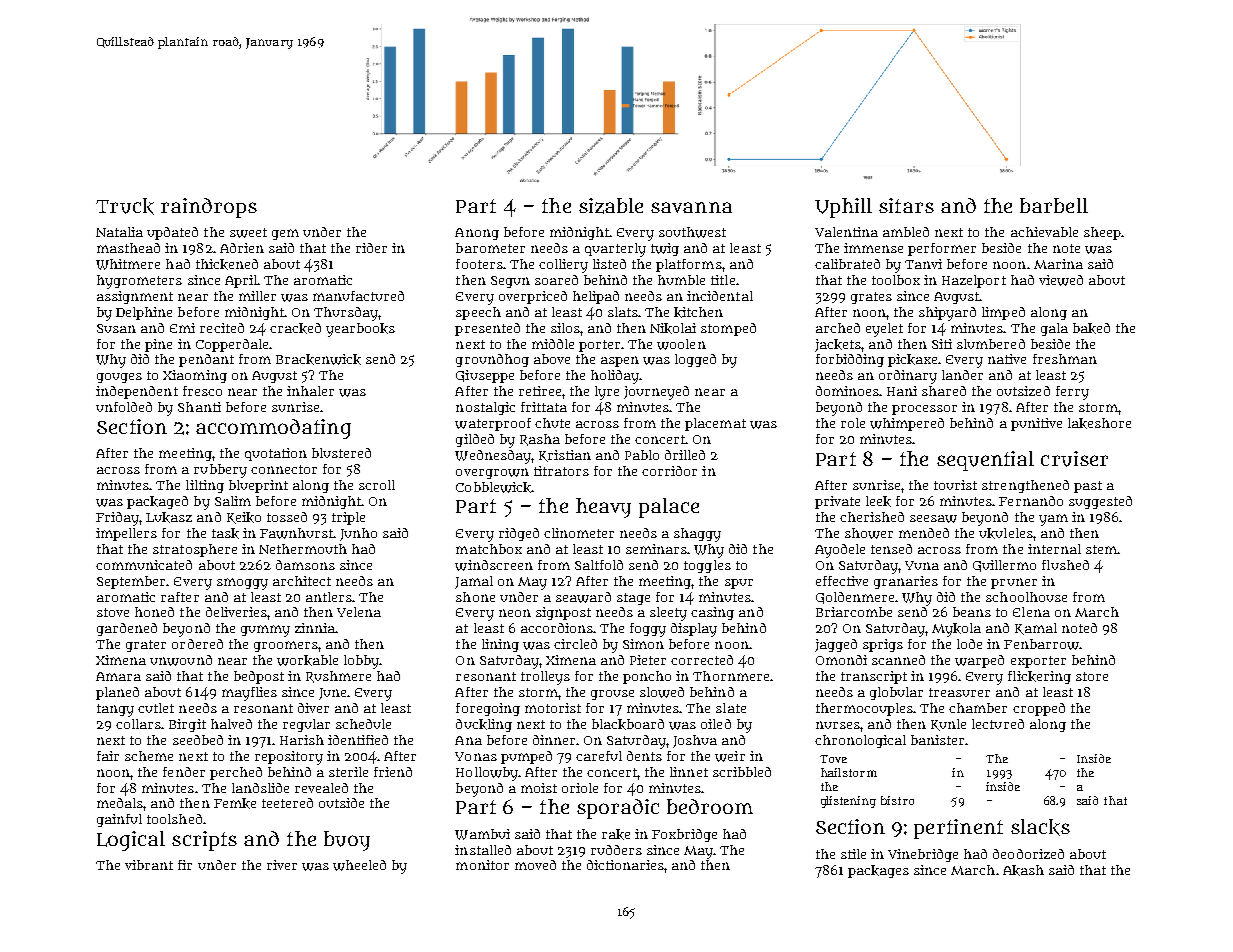  I want to click on logged, so click(695, 360).
